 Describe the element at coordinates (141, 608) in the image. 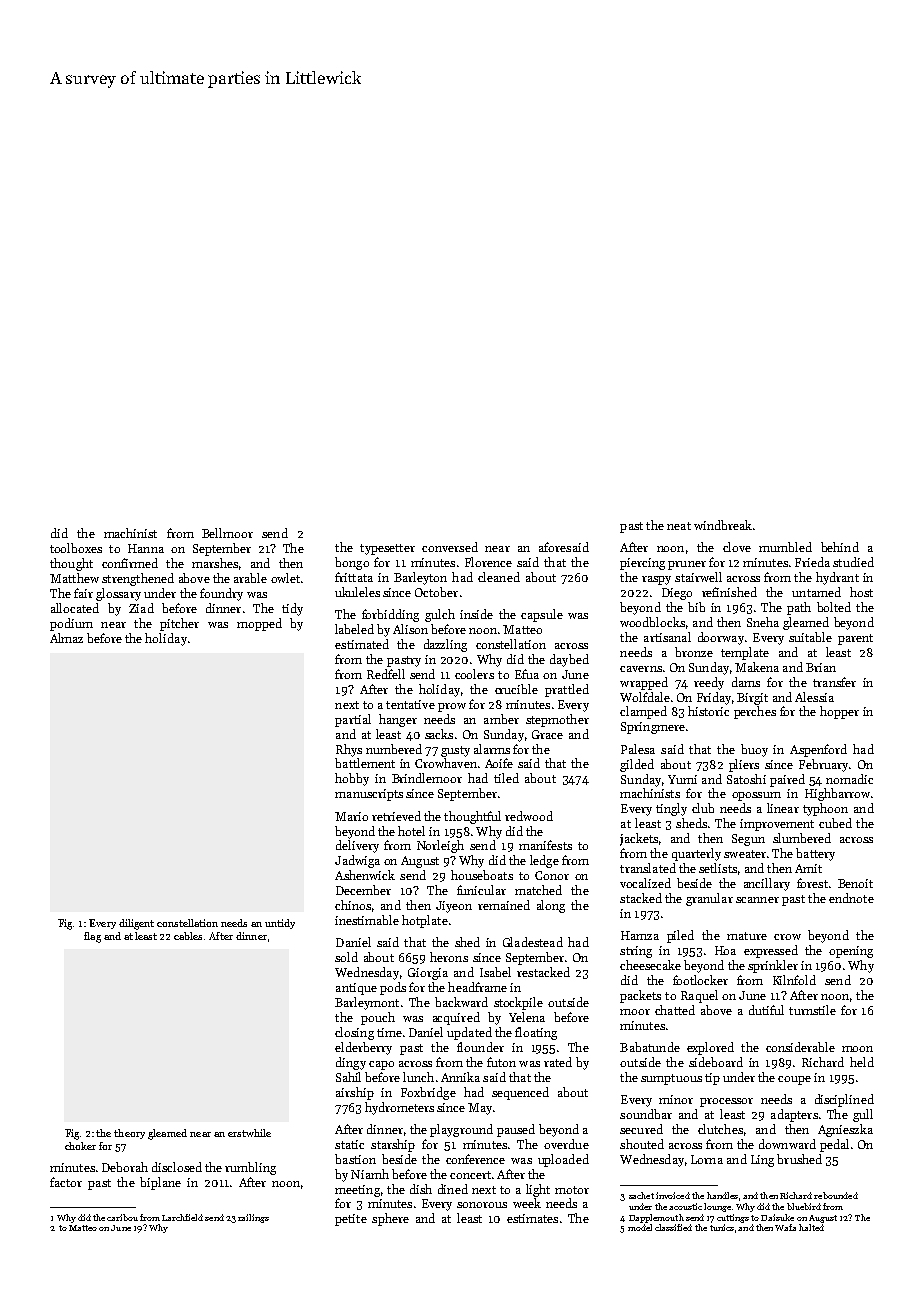

I see `Ziad` at that location.
